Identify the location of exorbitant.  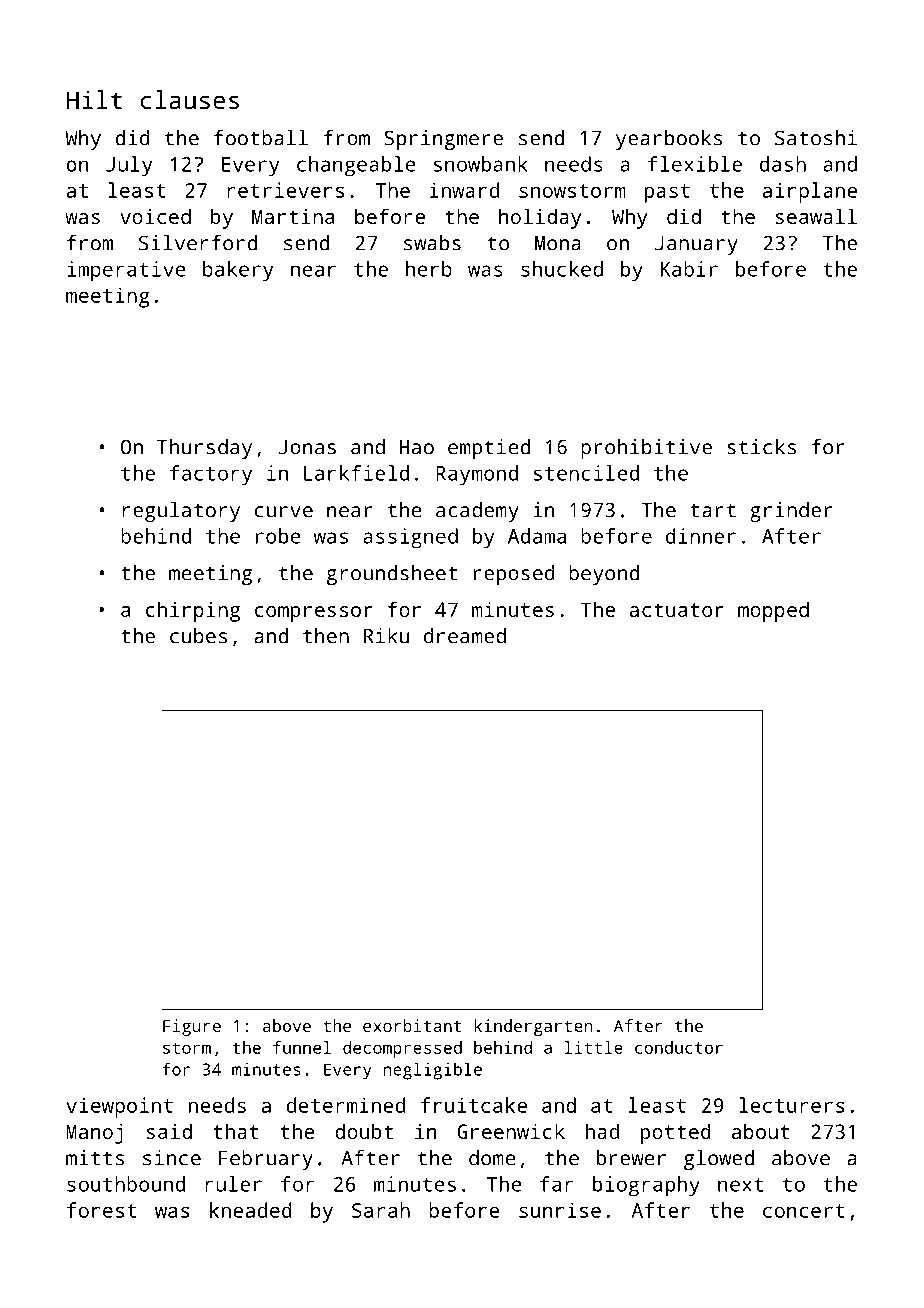
(412, 1025).
